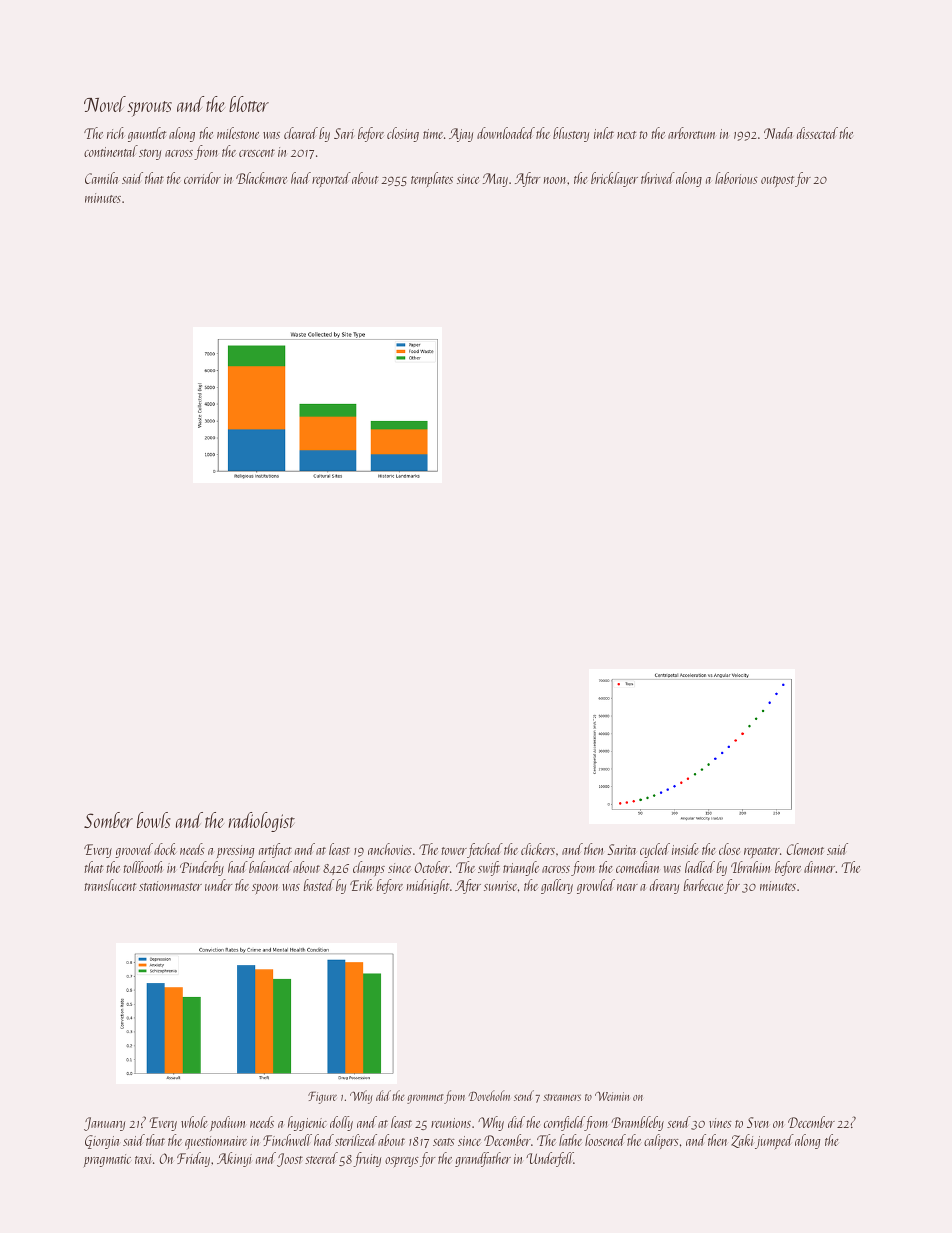  I want to click on tower, so click(454, 851).
